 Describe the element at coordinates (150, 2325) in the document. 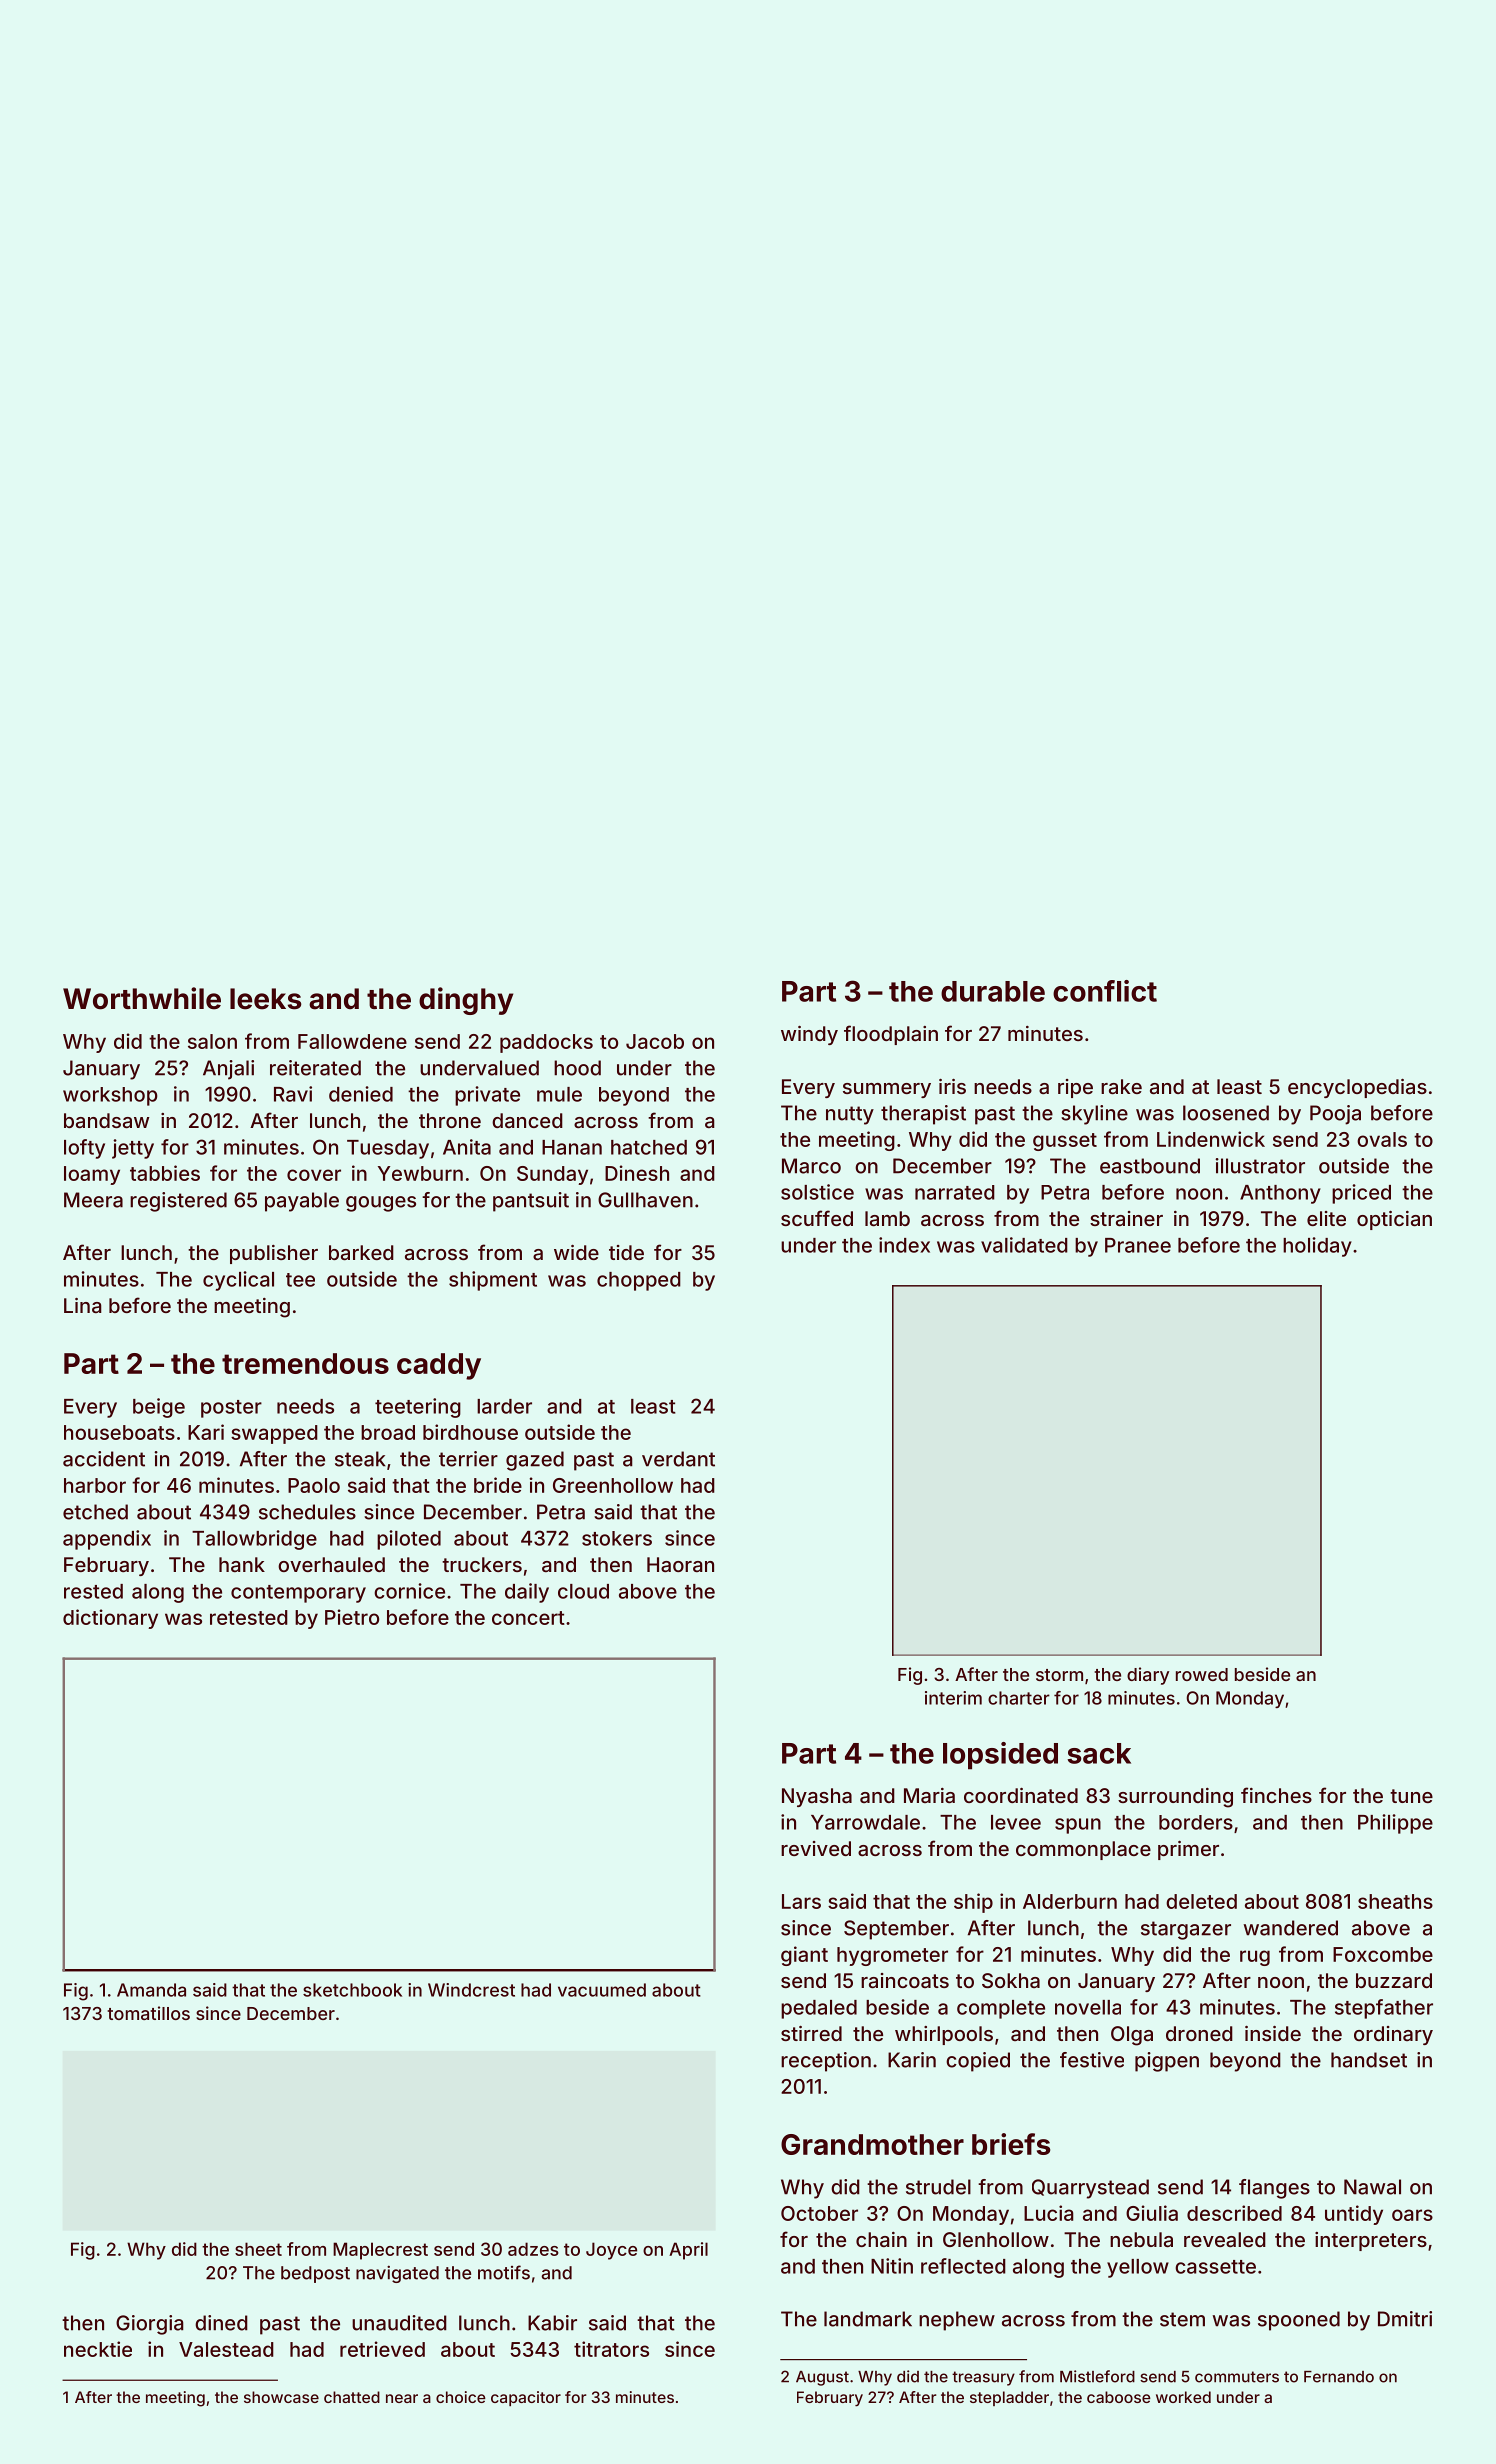

I see `Giorgia` at that location.
